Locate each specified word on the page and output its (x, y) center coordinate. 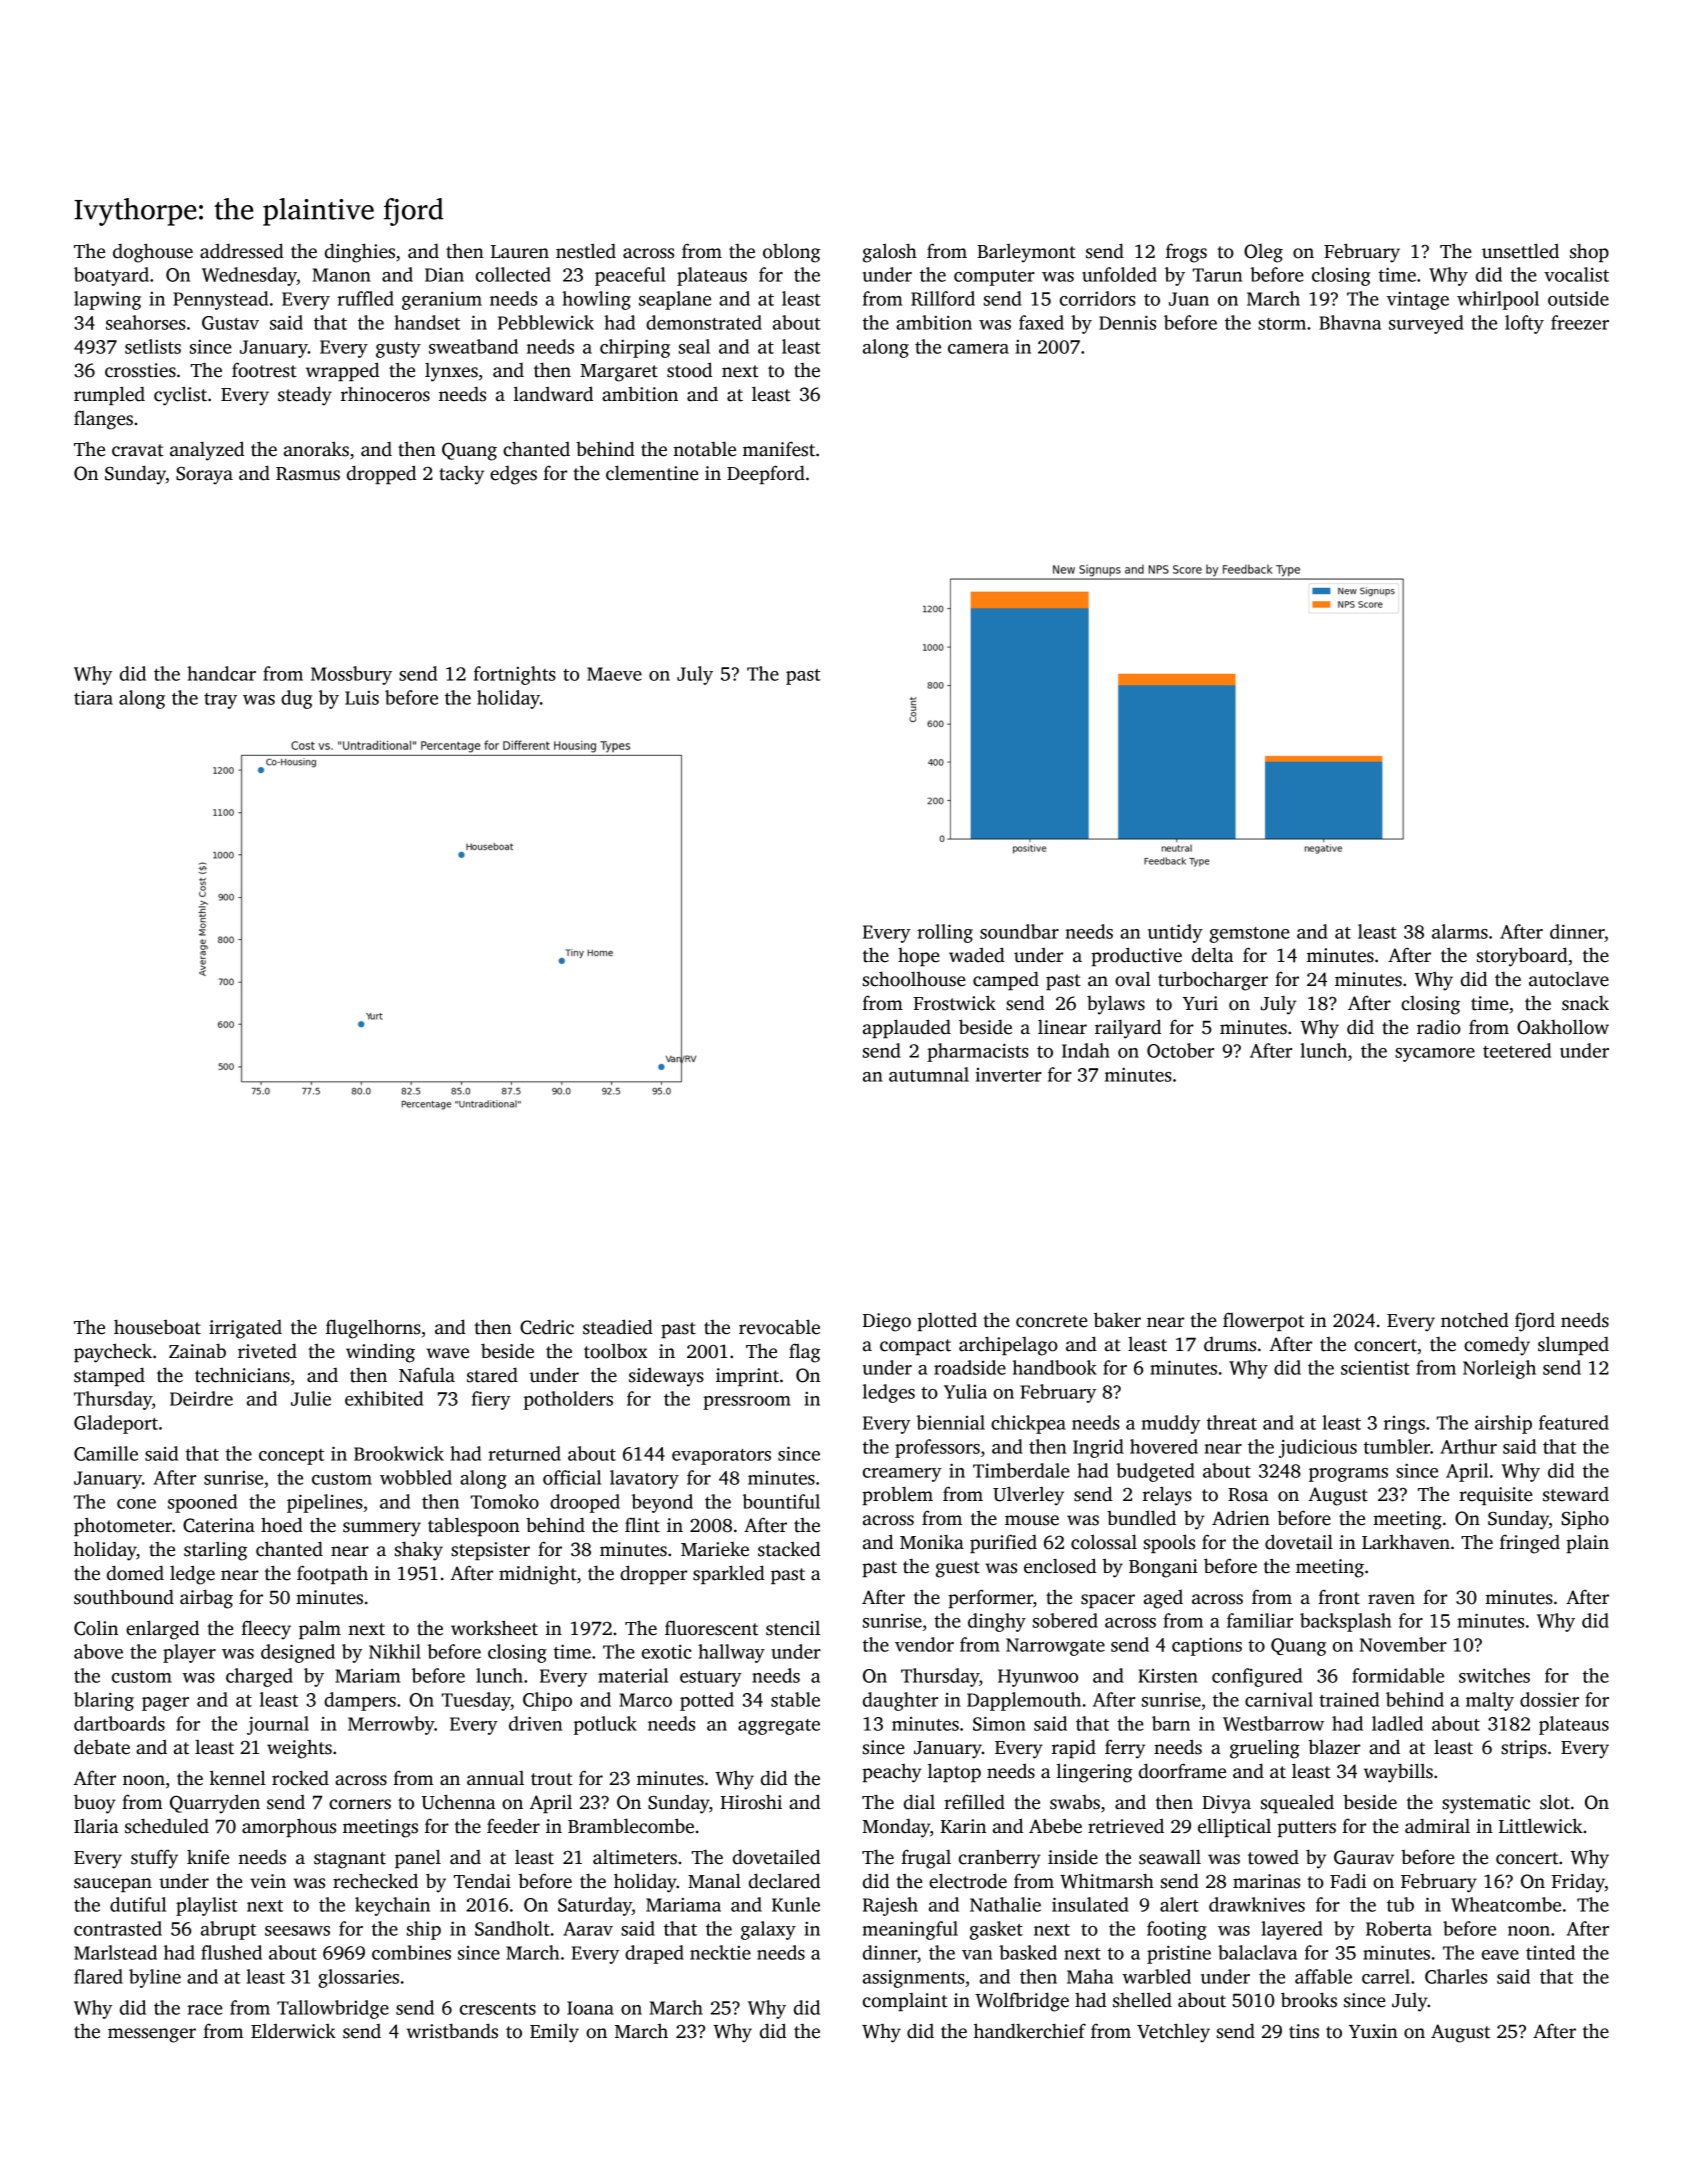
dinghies (360, 253)
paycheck (113, 1353)
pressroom (747, 1403)
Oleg (1263, 253)
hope (919, 957)
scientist (1375, 1367)
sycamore (1435, 1055)
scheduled (167, 1826)
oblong (792, 253)
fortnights (515, 675)
